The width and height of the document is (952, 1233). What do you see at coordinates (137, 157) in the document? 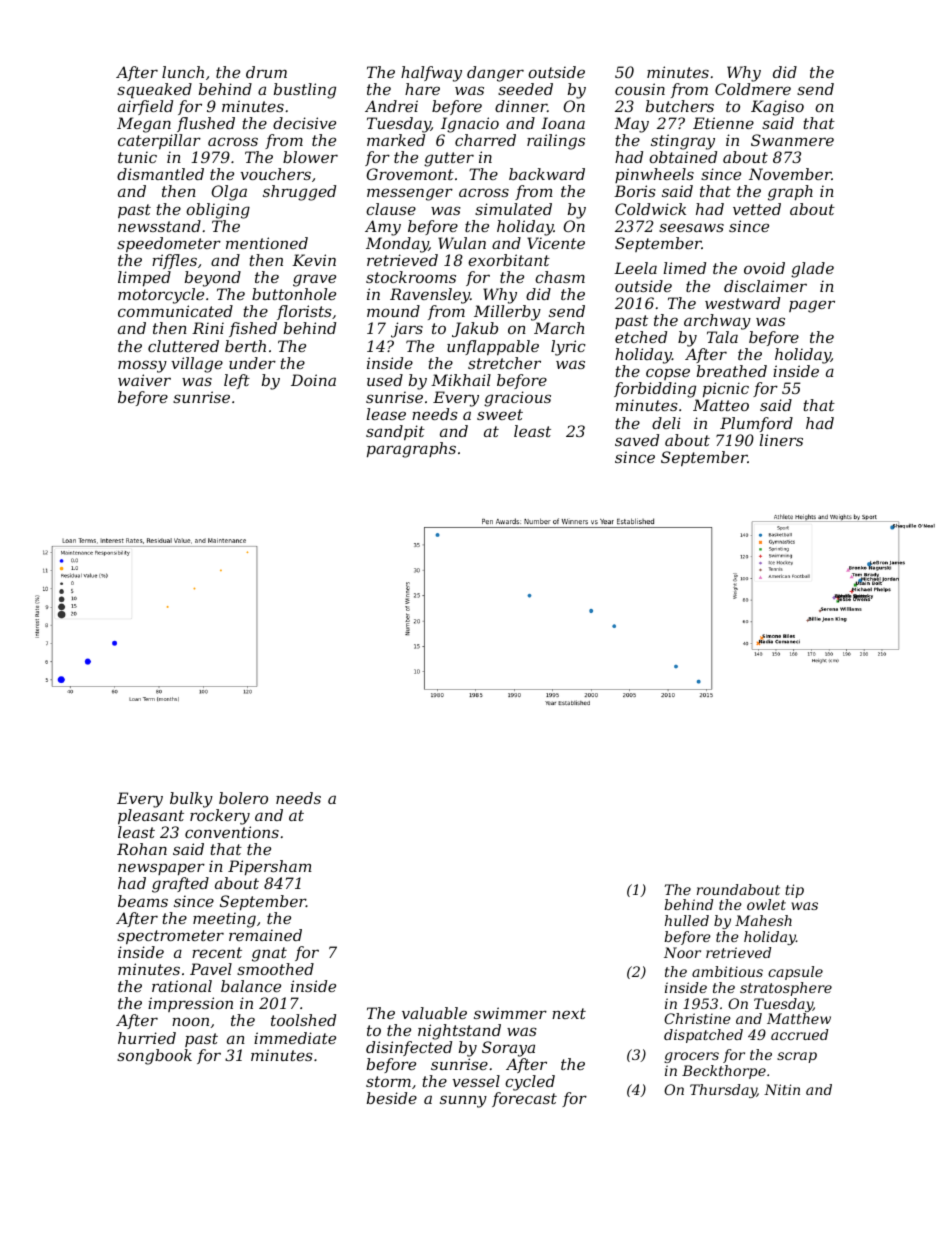
I see `tunic` at bounding box center [137, 157].
